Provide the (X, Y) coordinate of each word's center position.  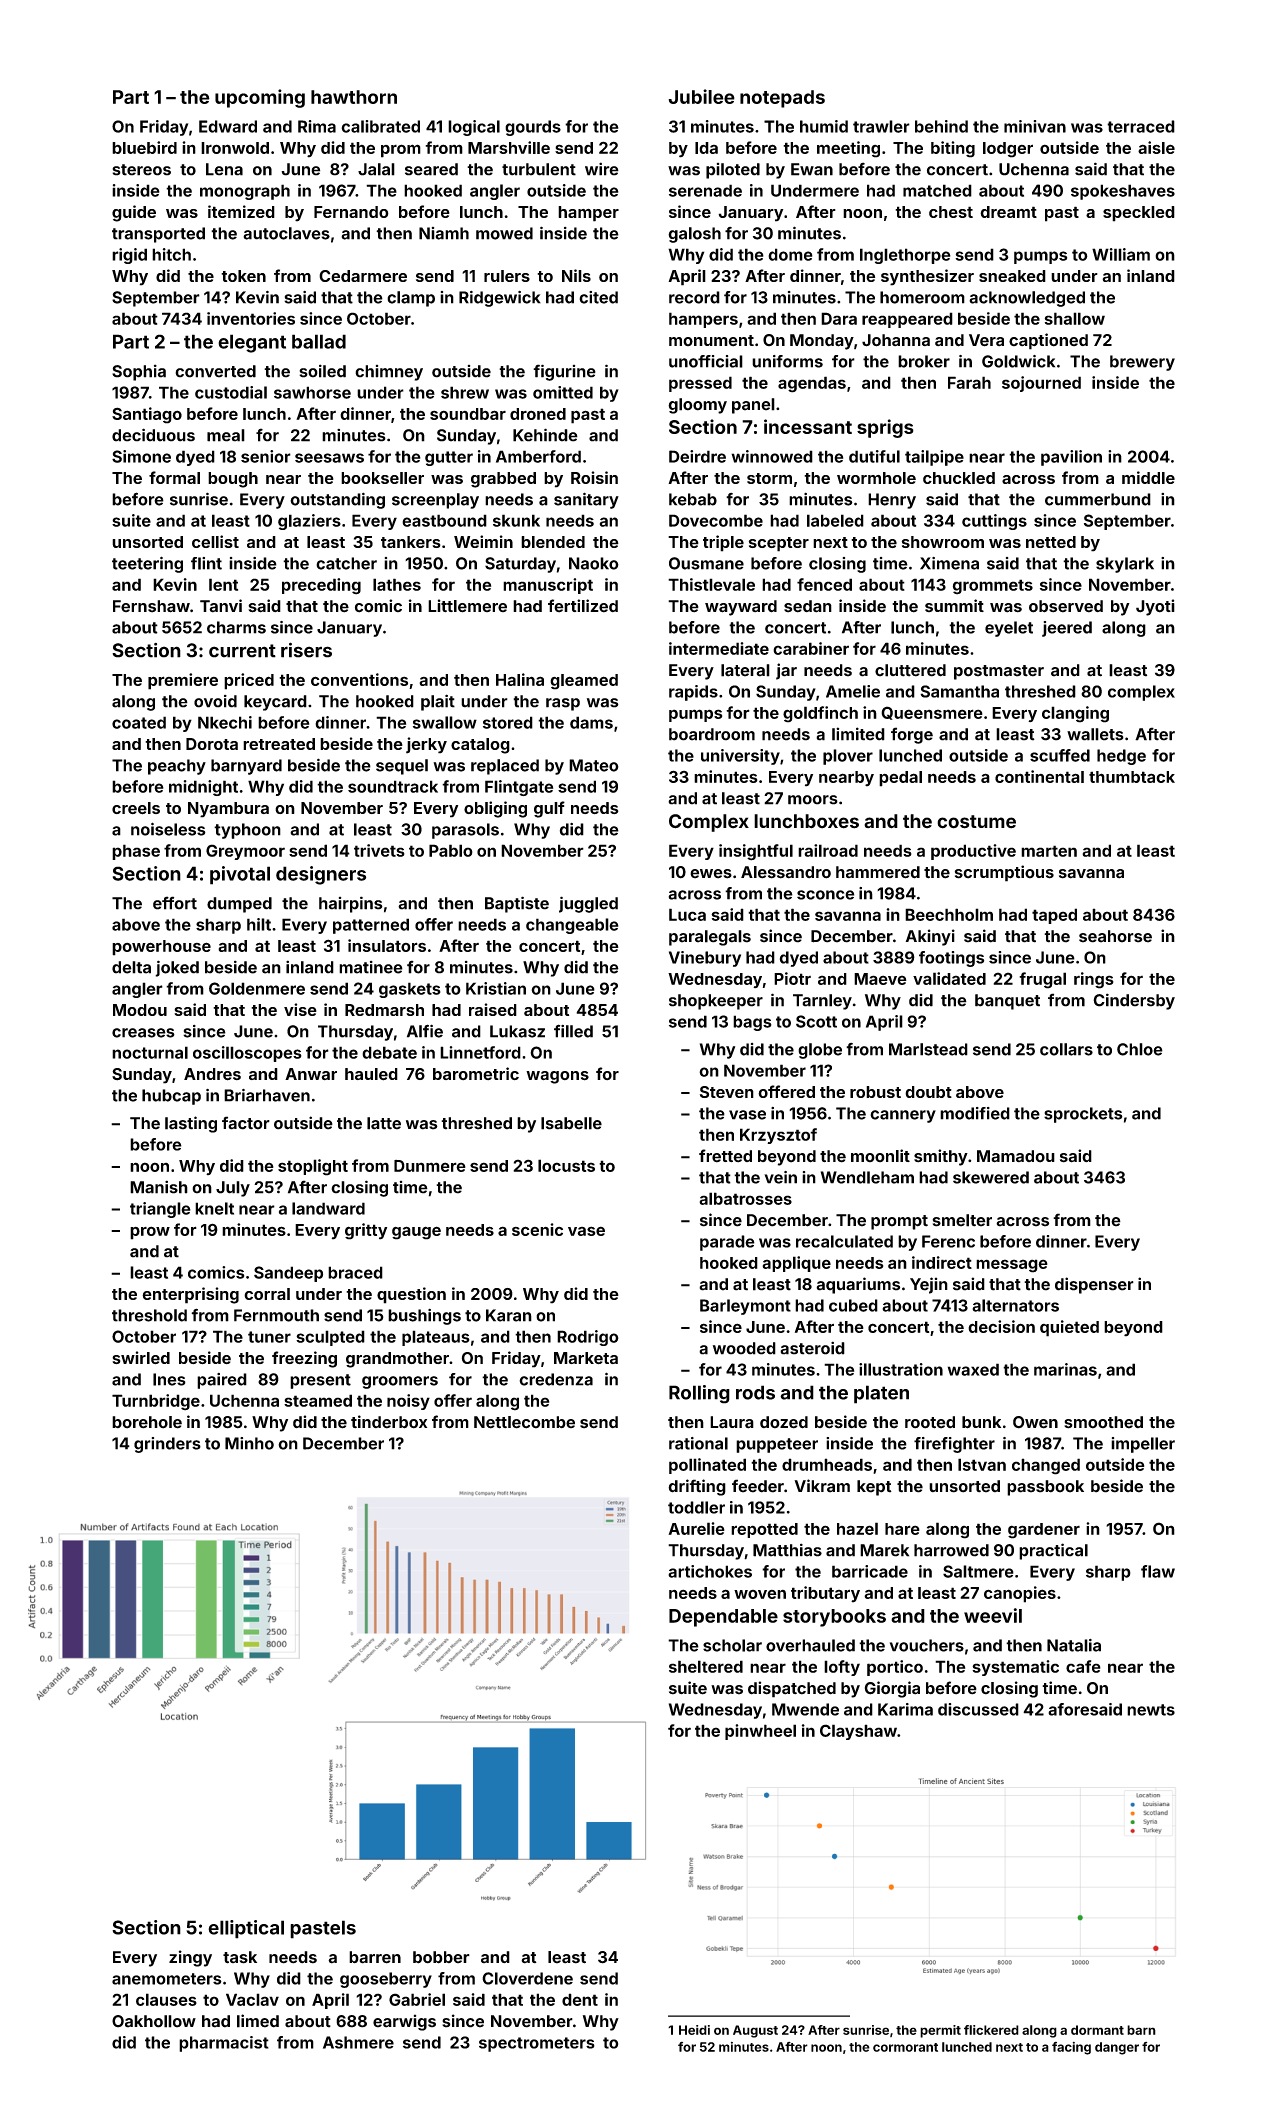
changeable (572, 926)
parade (727, 1243)
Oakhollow (154, 2021)
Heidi (694, 2030)
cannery (903, 1116)
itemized (241, 211)
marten (1049, 851)
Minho (249, 1443)
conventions (359, 679)
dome (790, 254)
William (1121, 254)
